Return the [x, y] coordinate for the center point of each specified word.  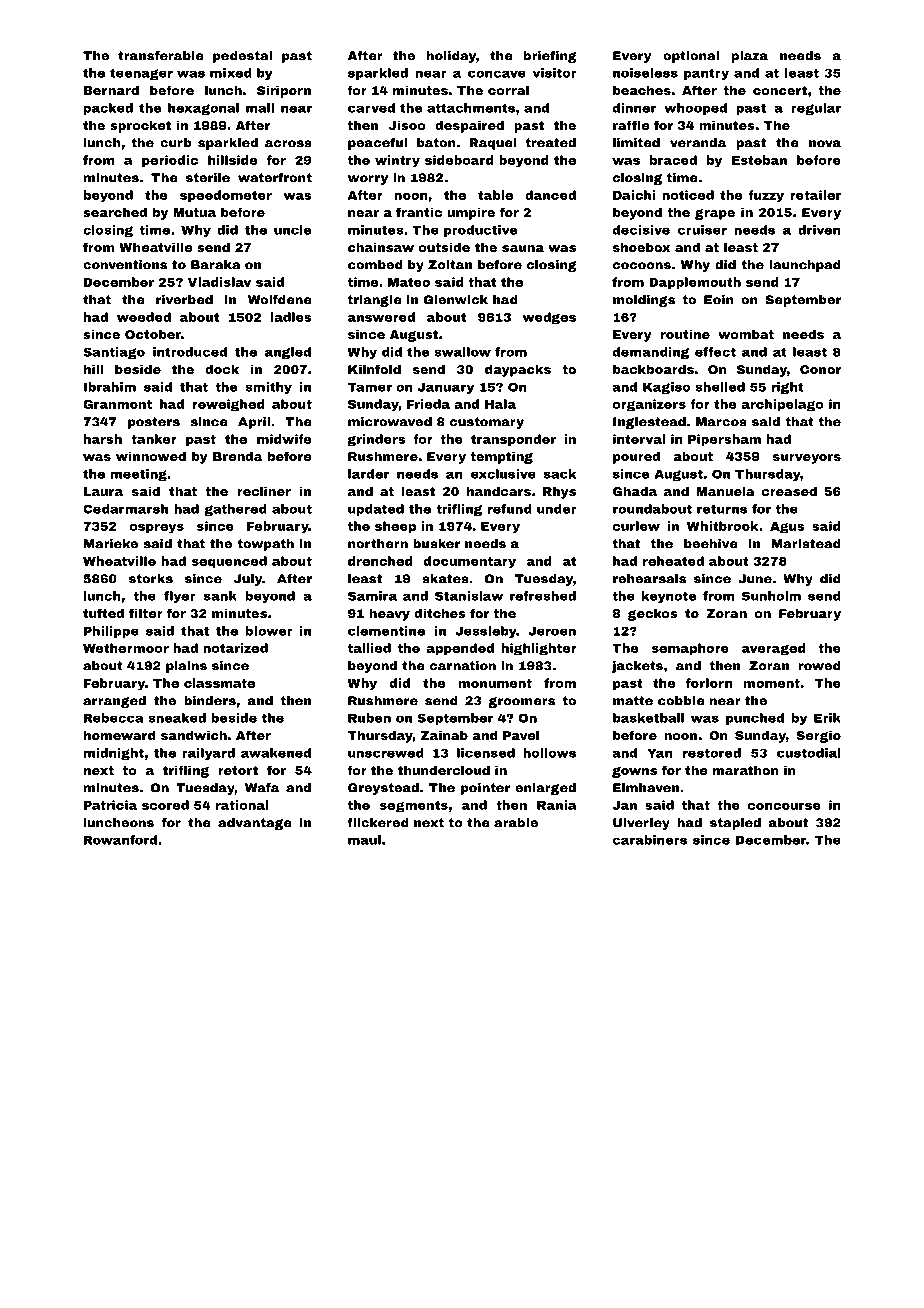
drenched [380, 561]
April [254, 423]
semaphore [690, 649]
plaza [750, 57]
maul [364, 840]
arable [516, 823]
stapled [735, 824]
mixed [231, 73]
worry [368, 180]
